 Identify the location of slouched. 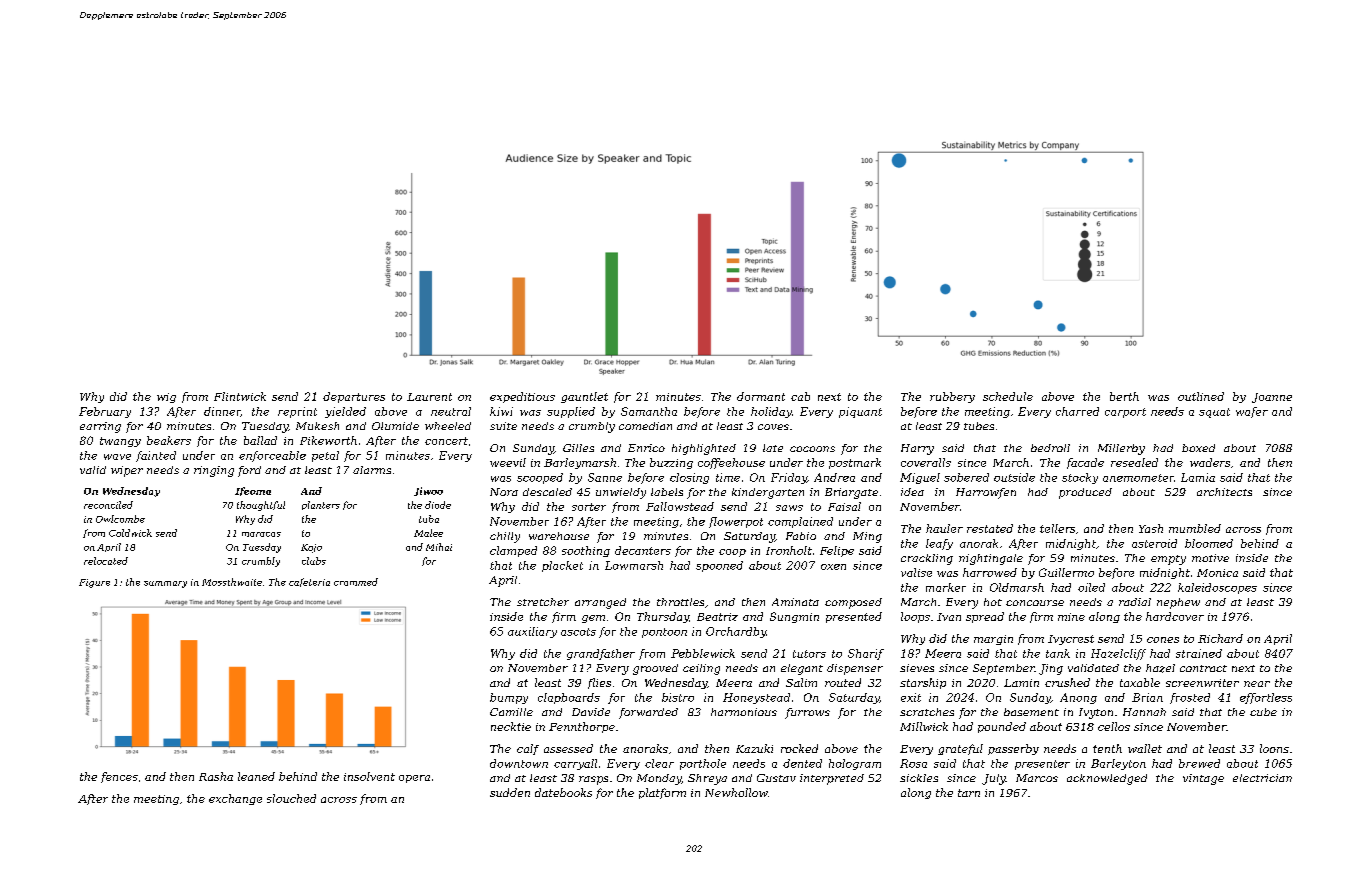
(291, 798).
